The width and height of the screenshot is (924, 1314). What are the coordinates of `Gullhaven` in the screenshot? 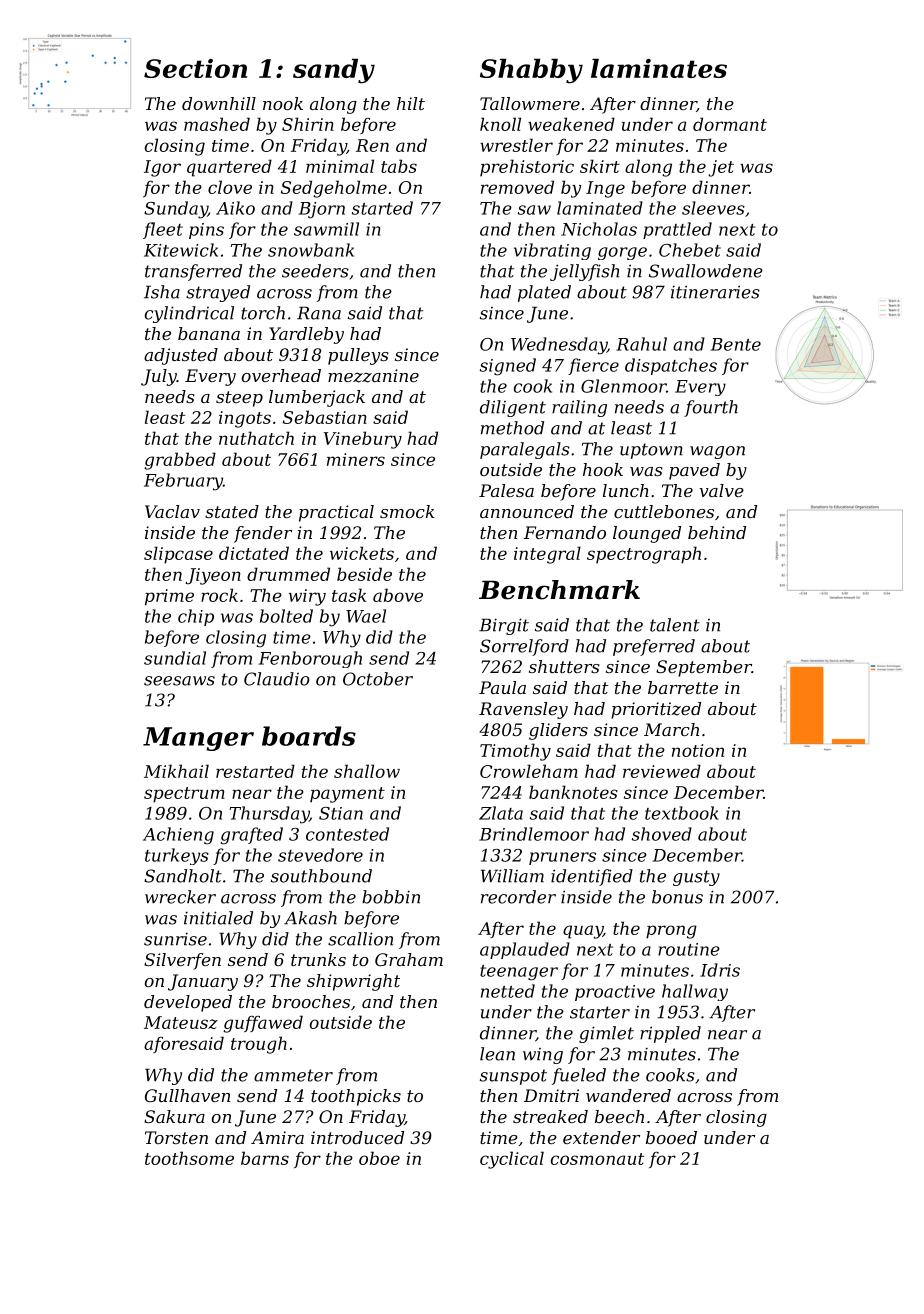 It's located at (187, 1095).
